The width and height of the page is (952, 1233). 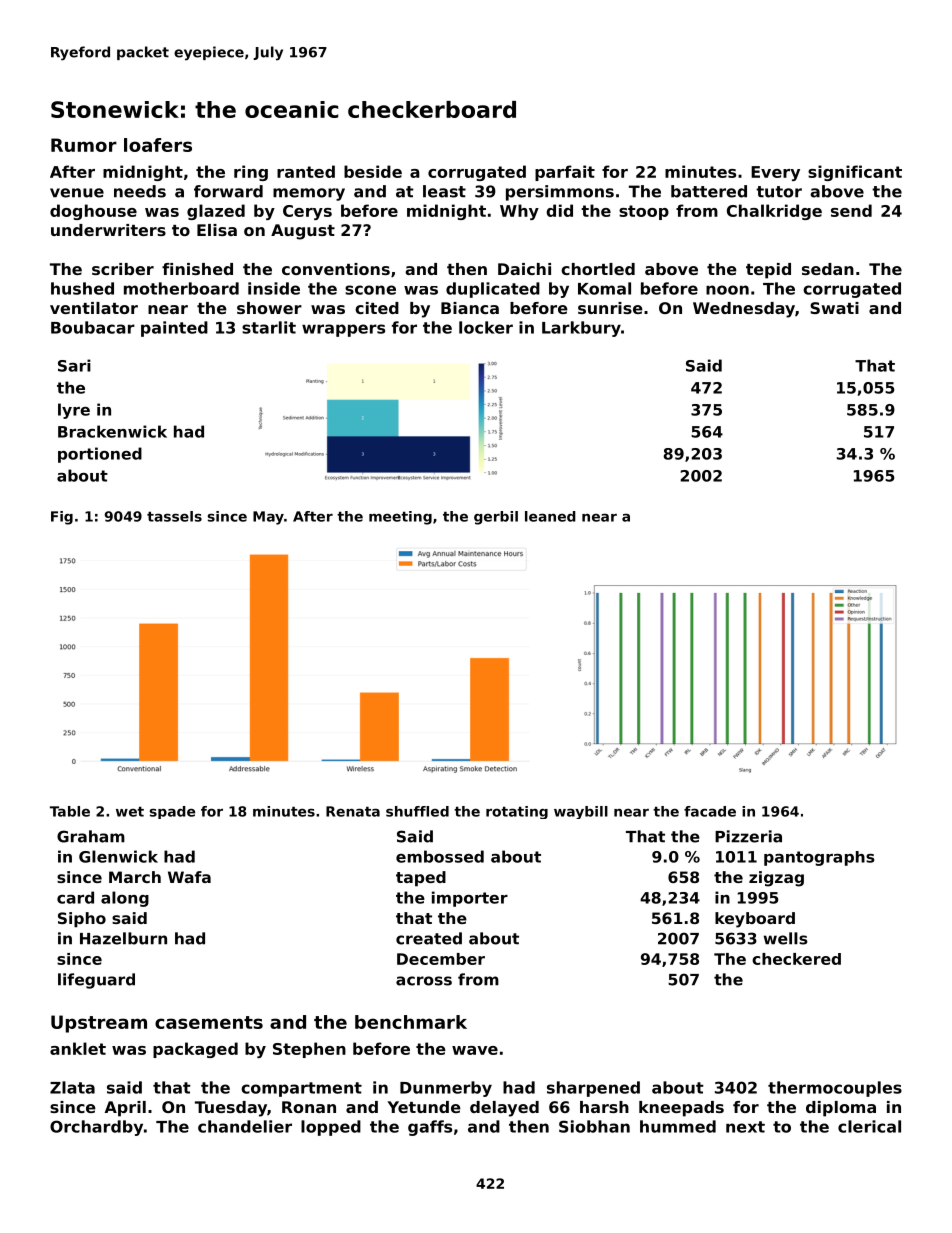 What do you see at coordinates (550, 516) in the page?
I see `leaned` at bounding box center [550, 516].
